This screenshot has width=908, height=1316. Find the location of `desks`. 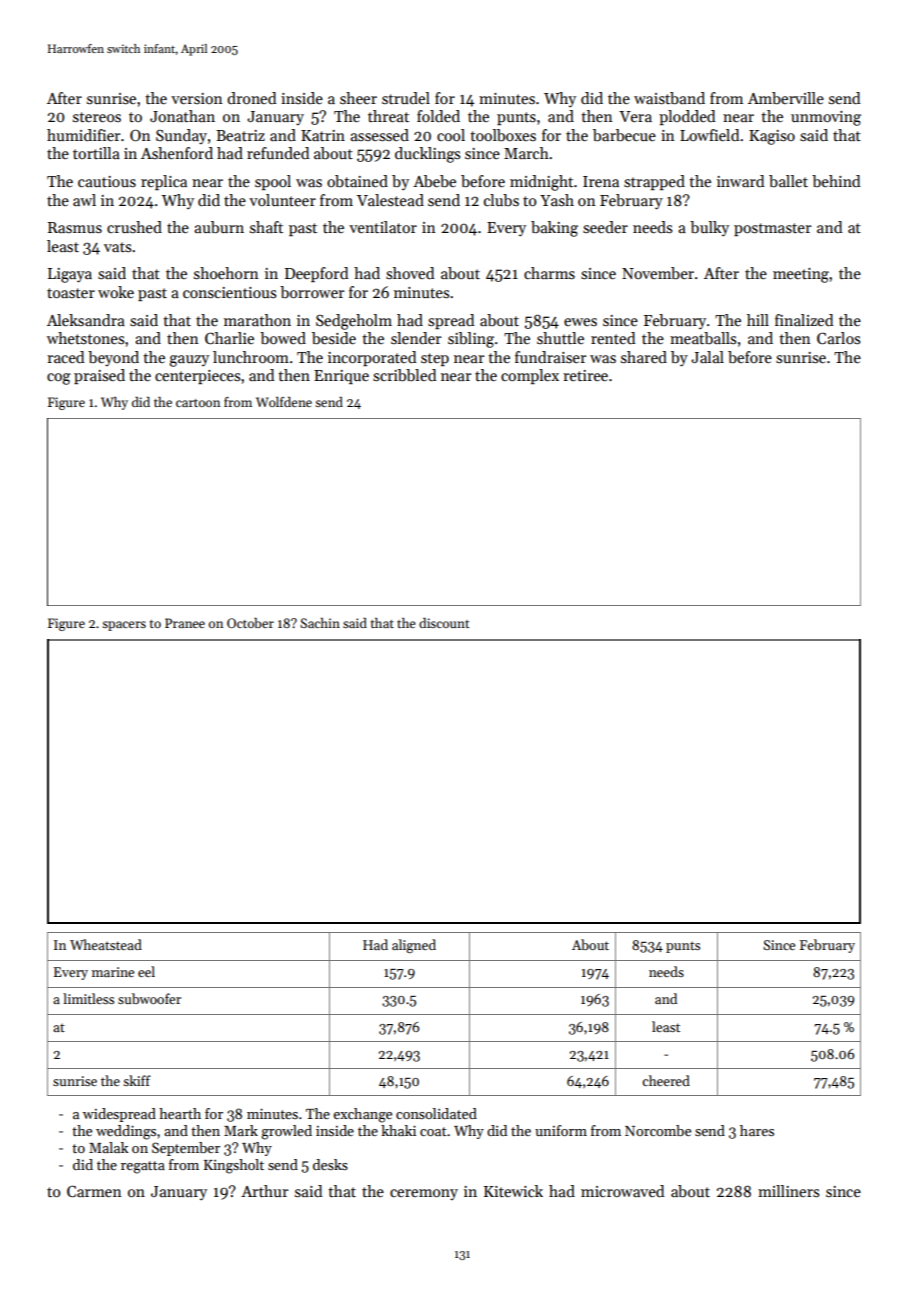

desks is located at coordinates (330, 1164).
